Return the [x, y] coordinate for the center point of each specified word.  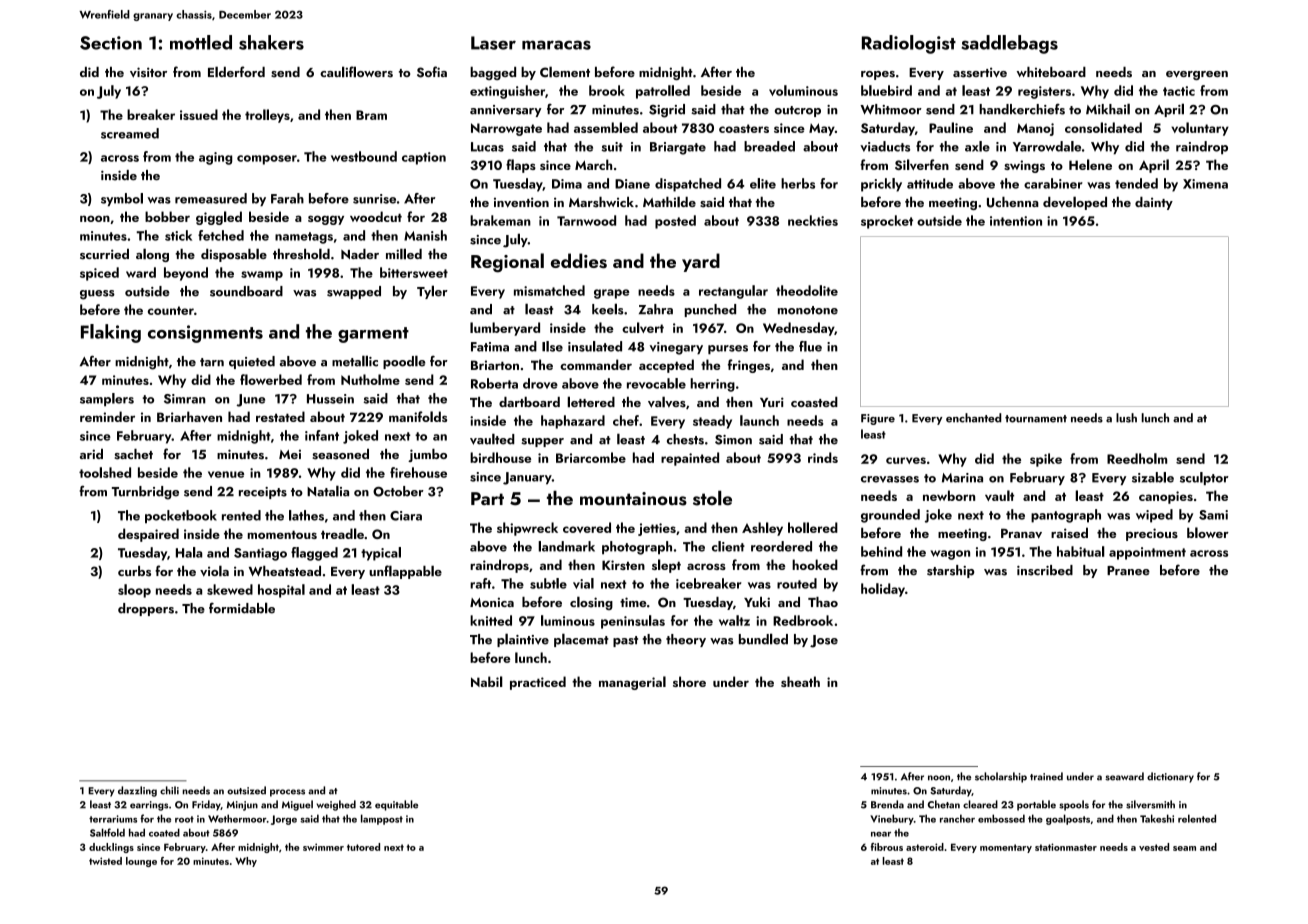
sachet [134, 454]
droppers [146, 609]
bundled [763, 639]
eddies [579, 260]
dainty [1154, 203]
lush [1126, 418]
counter [171, 310]
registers [1044, 92]
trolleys [267, 116]
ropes [878, 75]
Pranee [1128, 571]
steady [712, 422]
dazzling [137, 791]
